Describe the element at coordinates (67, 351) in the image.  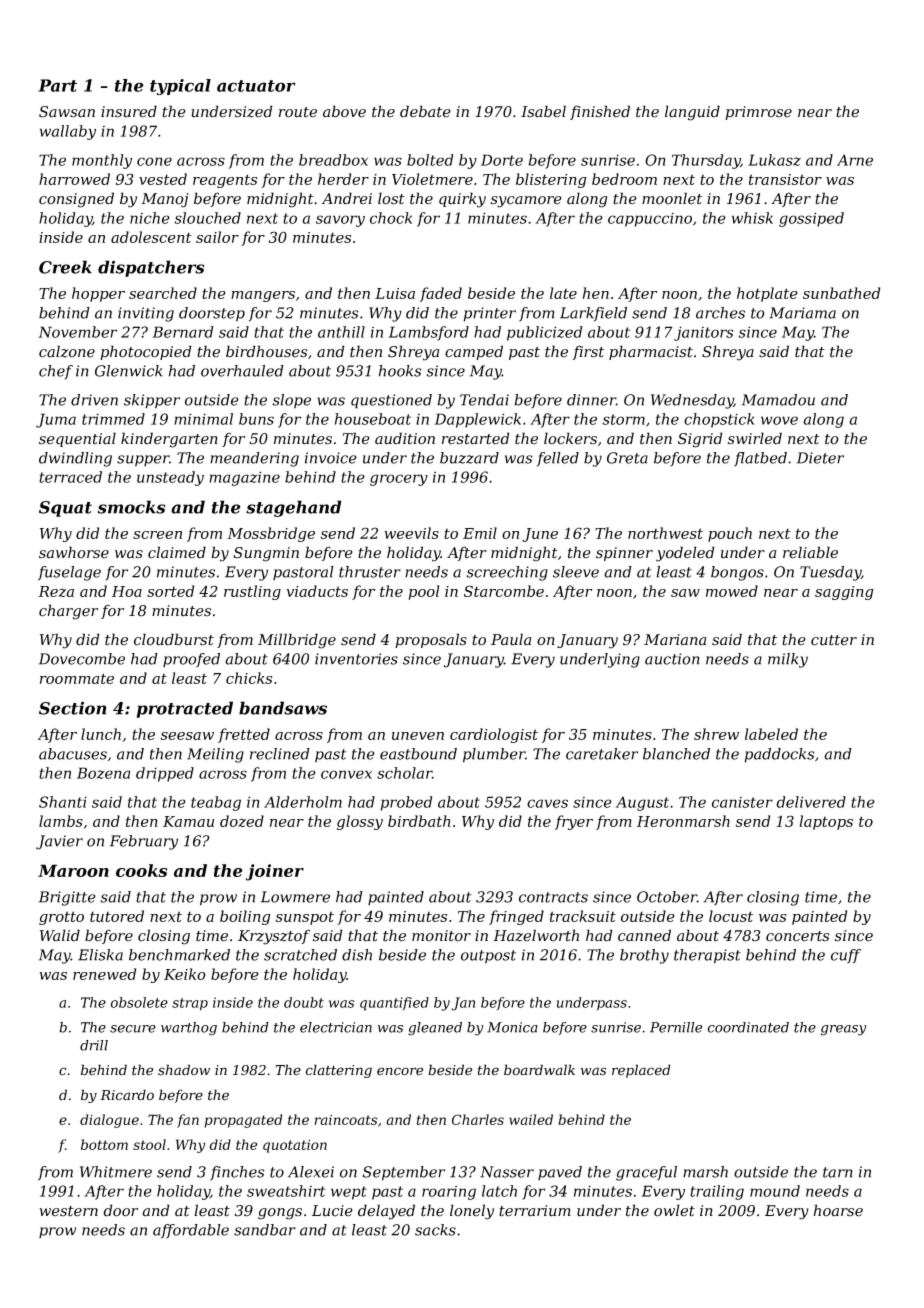
I see `calzone` at that location.
